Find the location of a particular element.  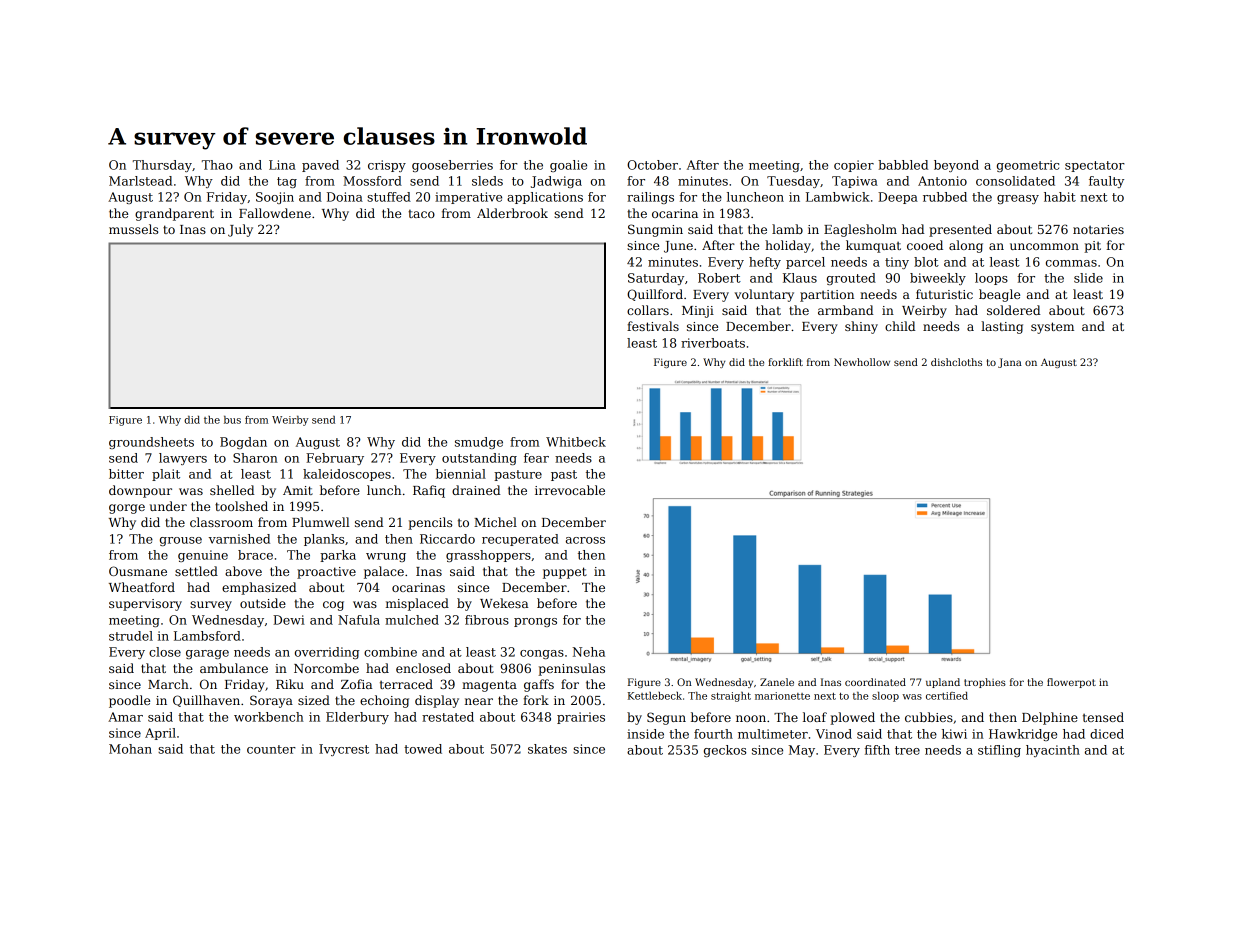

Thao is located at coordinates (217, 165).
